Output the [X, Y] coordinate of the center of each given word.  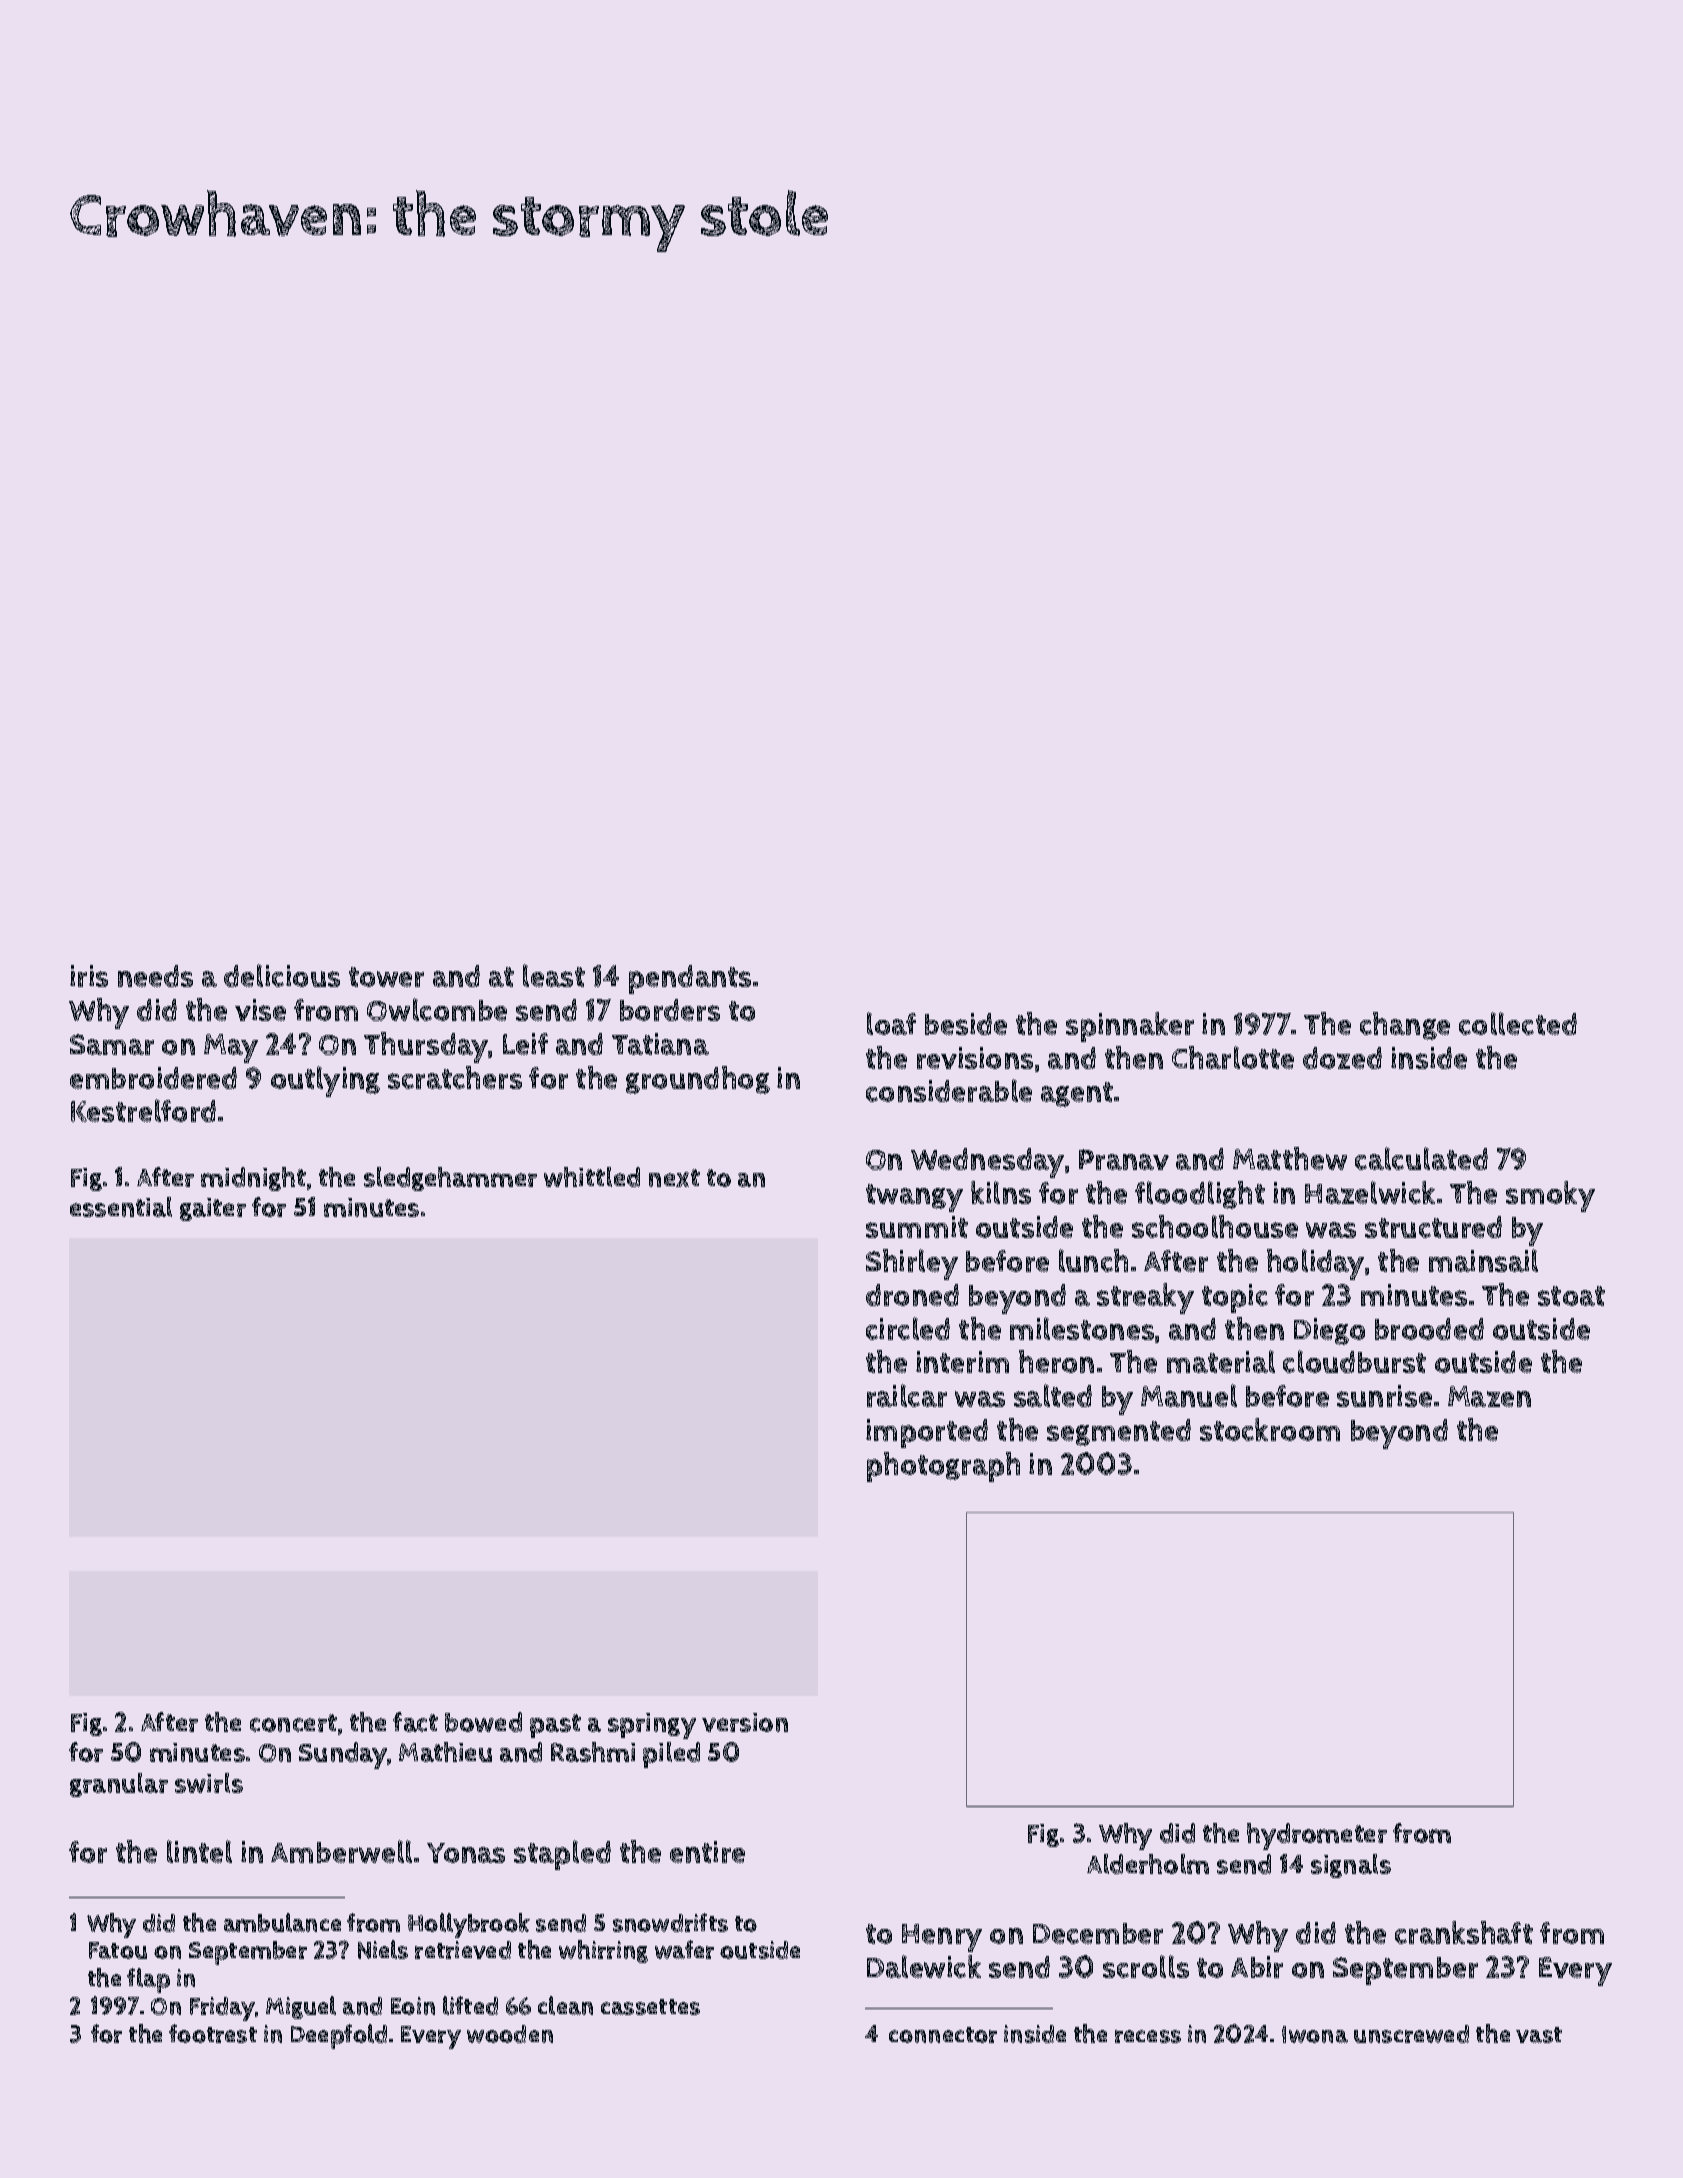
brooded [1429, 1329]
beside [966, 1024]
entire [707, 1852]
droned [912, 1295]
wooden [510, 2034]
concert [293, 1723]
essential [121, 1207]
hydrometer [1317, 1836]
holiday [1315, 1264]
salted [1053, 1395]
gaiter [213, 1209]
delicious [282, 975]
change [1405, 1026]
